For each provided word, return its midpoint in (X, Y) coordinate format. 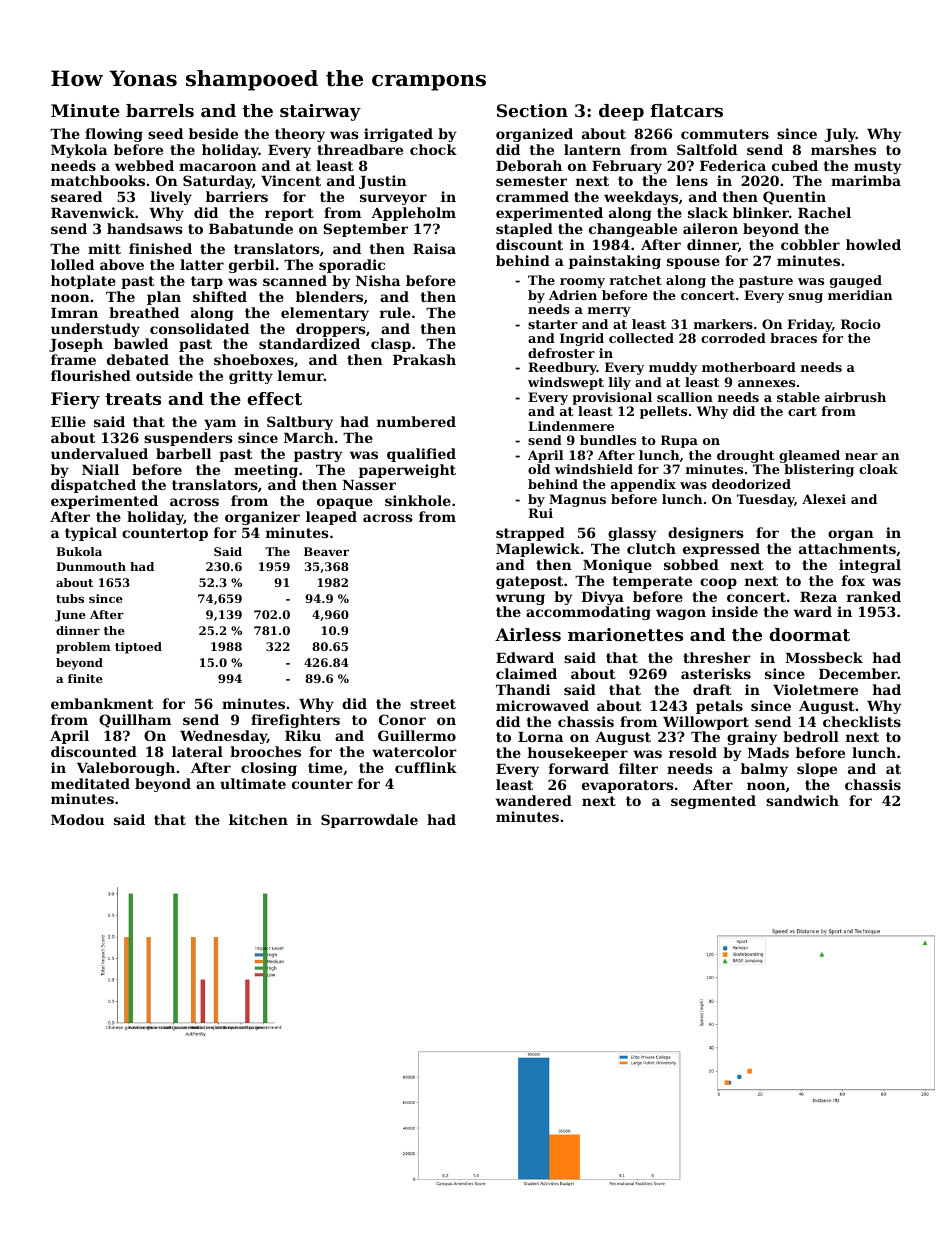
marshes (843, 149)
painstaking (615, 262)
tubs (70, 598)
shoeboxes (254, 359)
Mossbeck (824, 657)
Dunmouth (91, 566)
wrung (520, 599)
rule (395, 312)
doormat (809, 634)
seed (165, 133)
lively (171, 198)
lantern (592, 149)
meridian (860, 295)
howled (873, 244)
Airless (528, 634)
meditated (90, 783)
